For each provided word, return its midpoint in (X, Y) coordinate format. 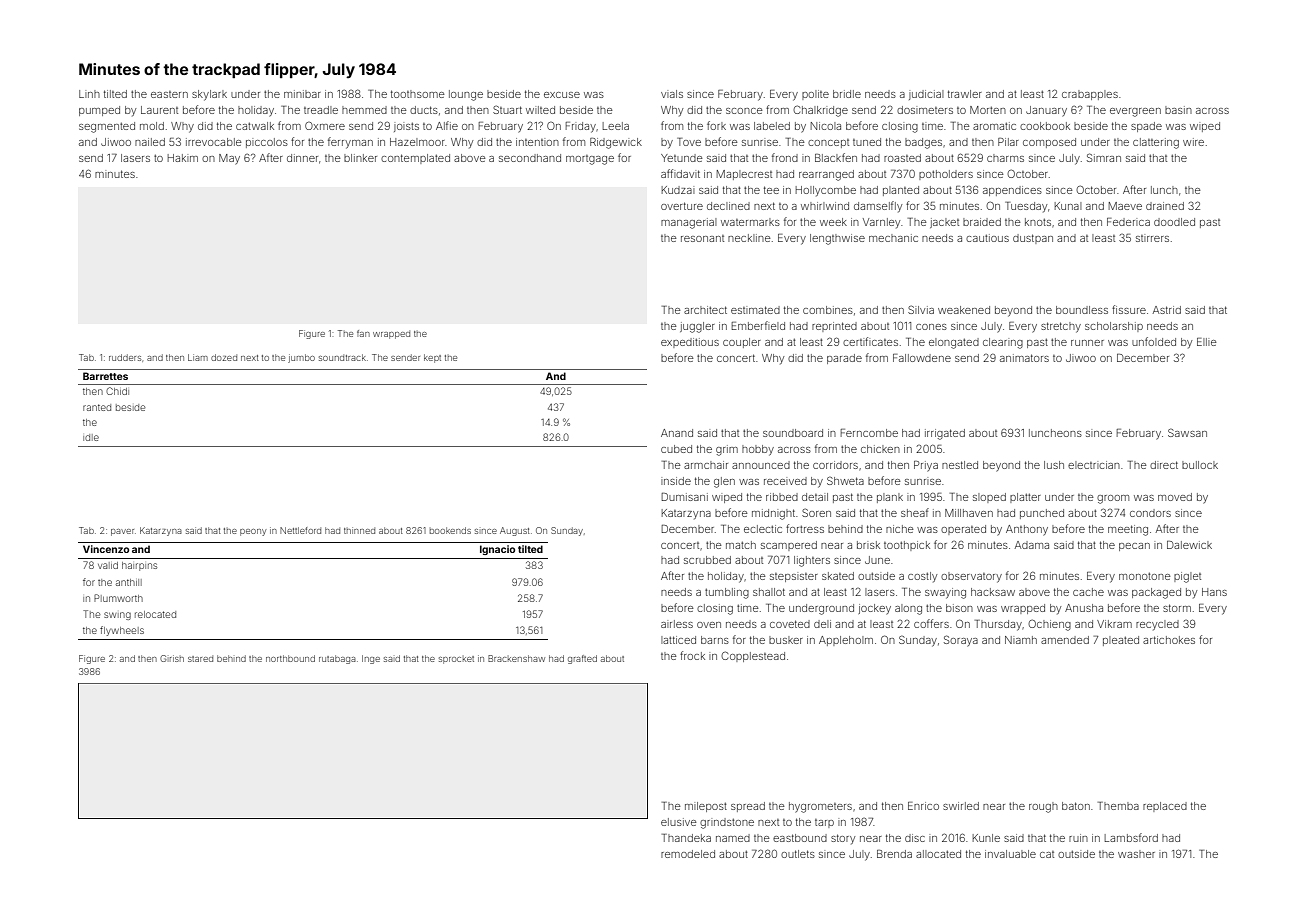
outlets (798, 854)
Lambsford (1131, 837)
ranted (97, 407)
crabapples (1090, 95)
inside (676, 481)
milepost (706, 807)
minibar (302, 94)
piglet (1187, 577)
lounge (466, 95)
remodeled (688, 854)
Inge (371, 659)
